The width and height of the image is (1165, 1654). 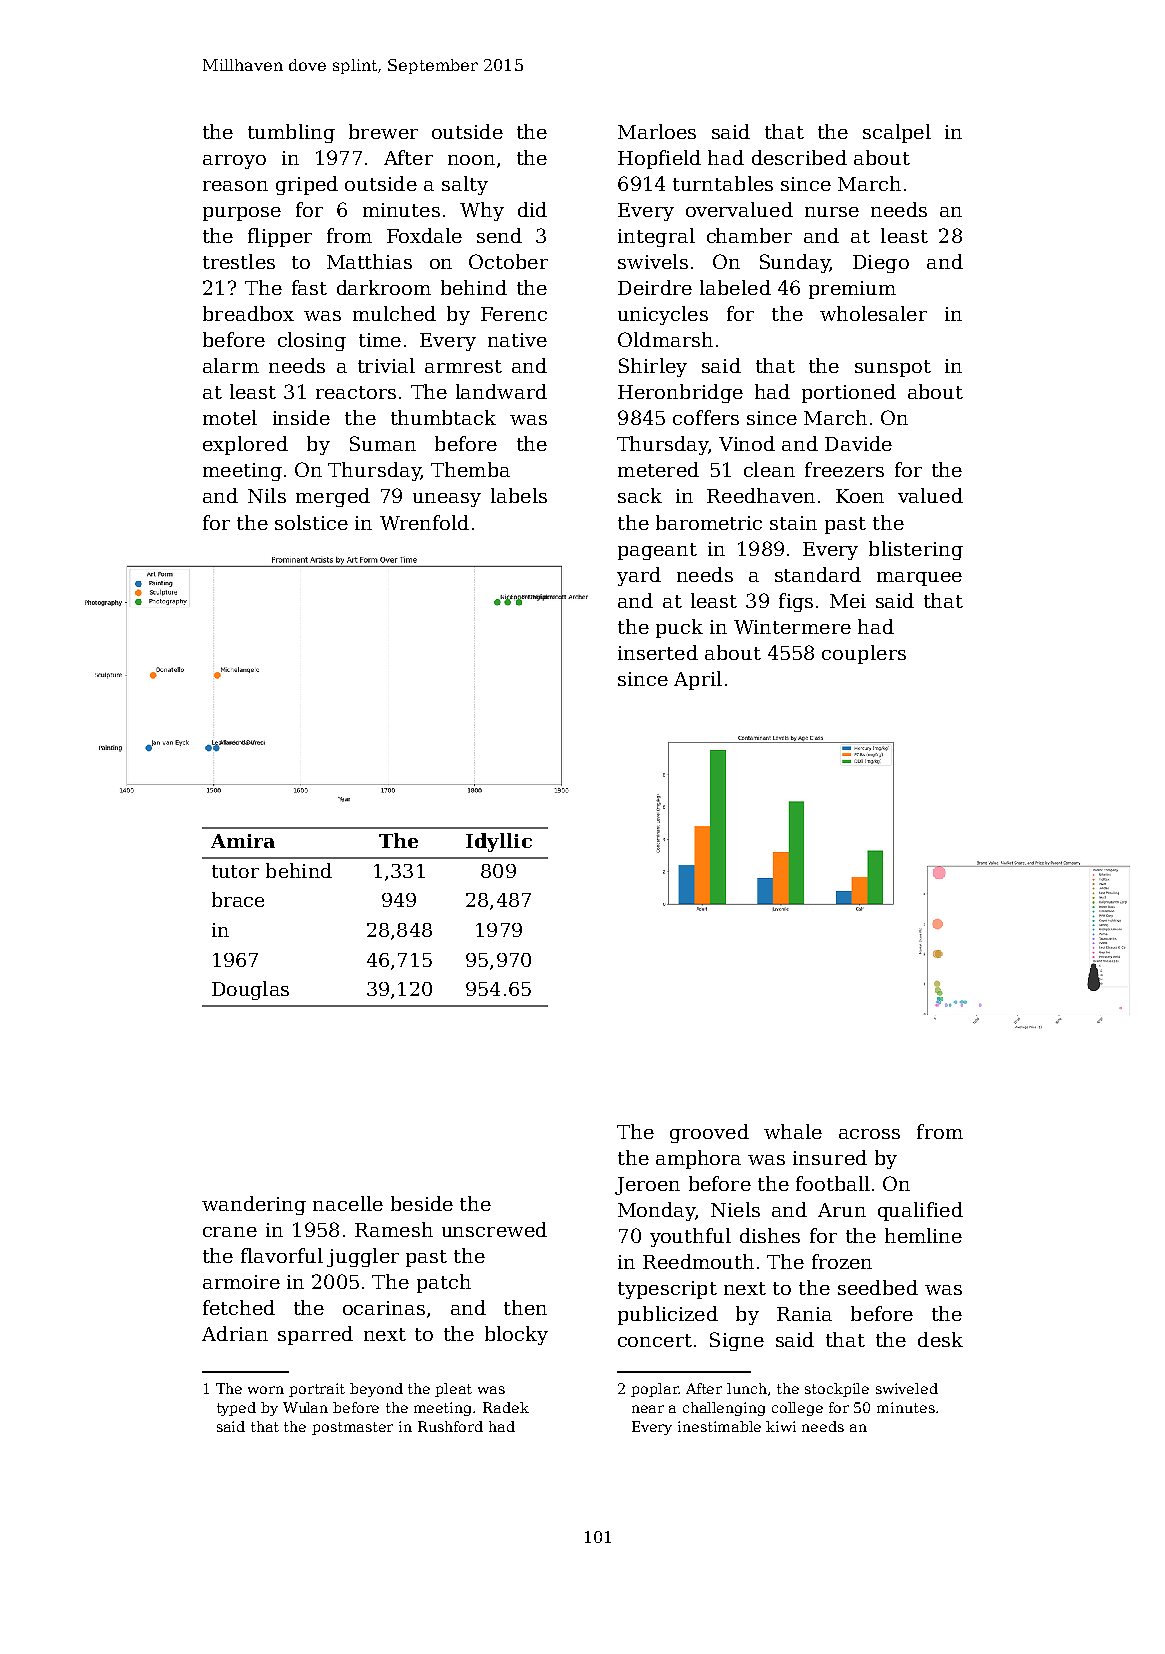 I want to click on Koen, so click(x=860, y=496).
